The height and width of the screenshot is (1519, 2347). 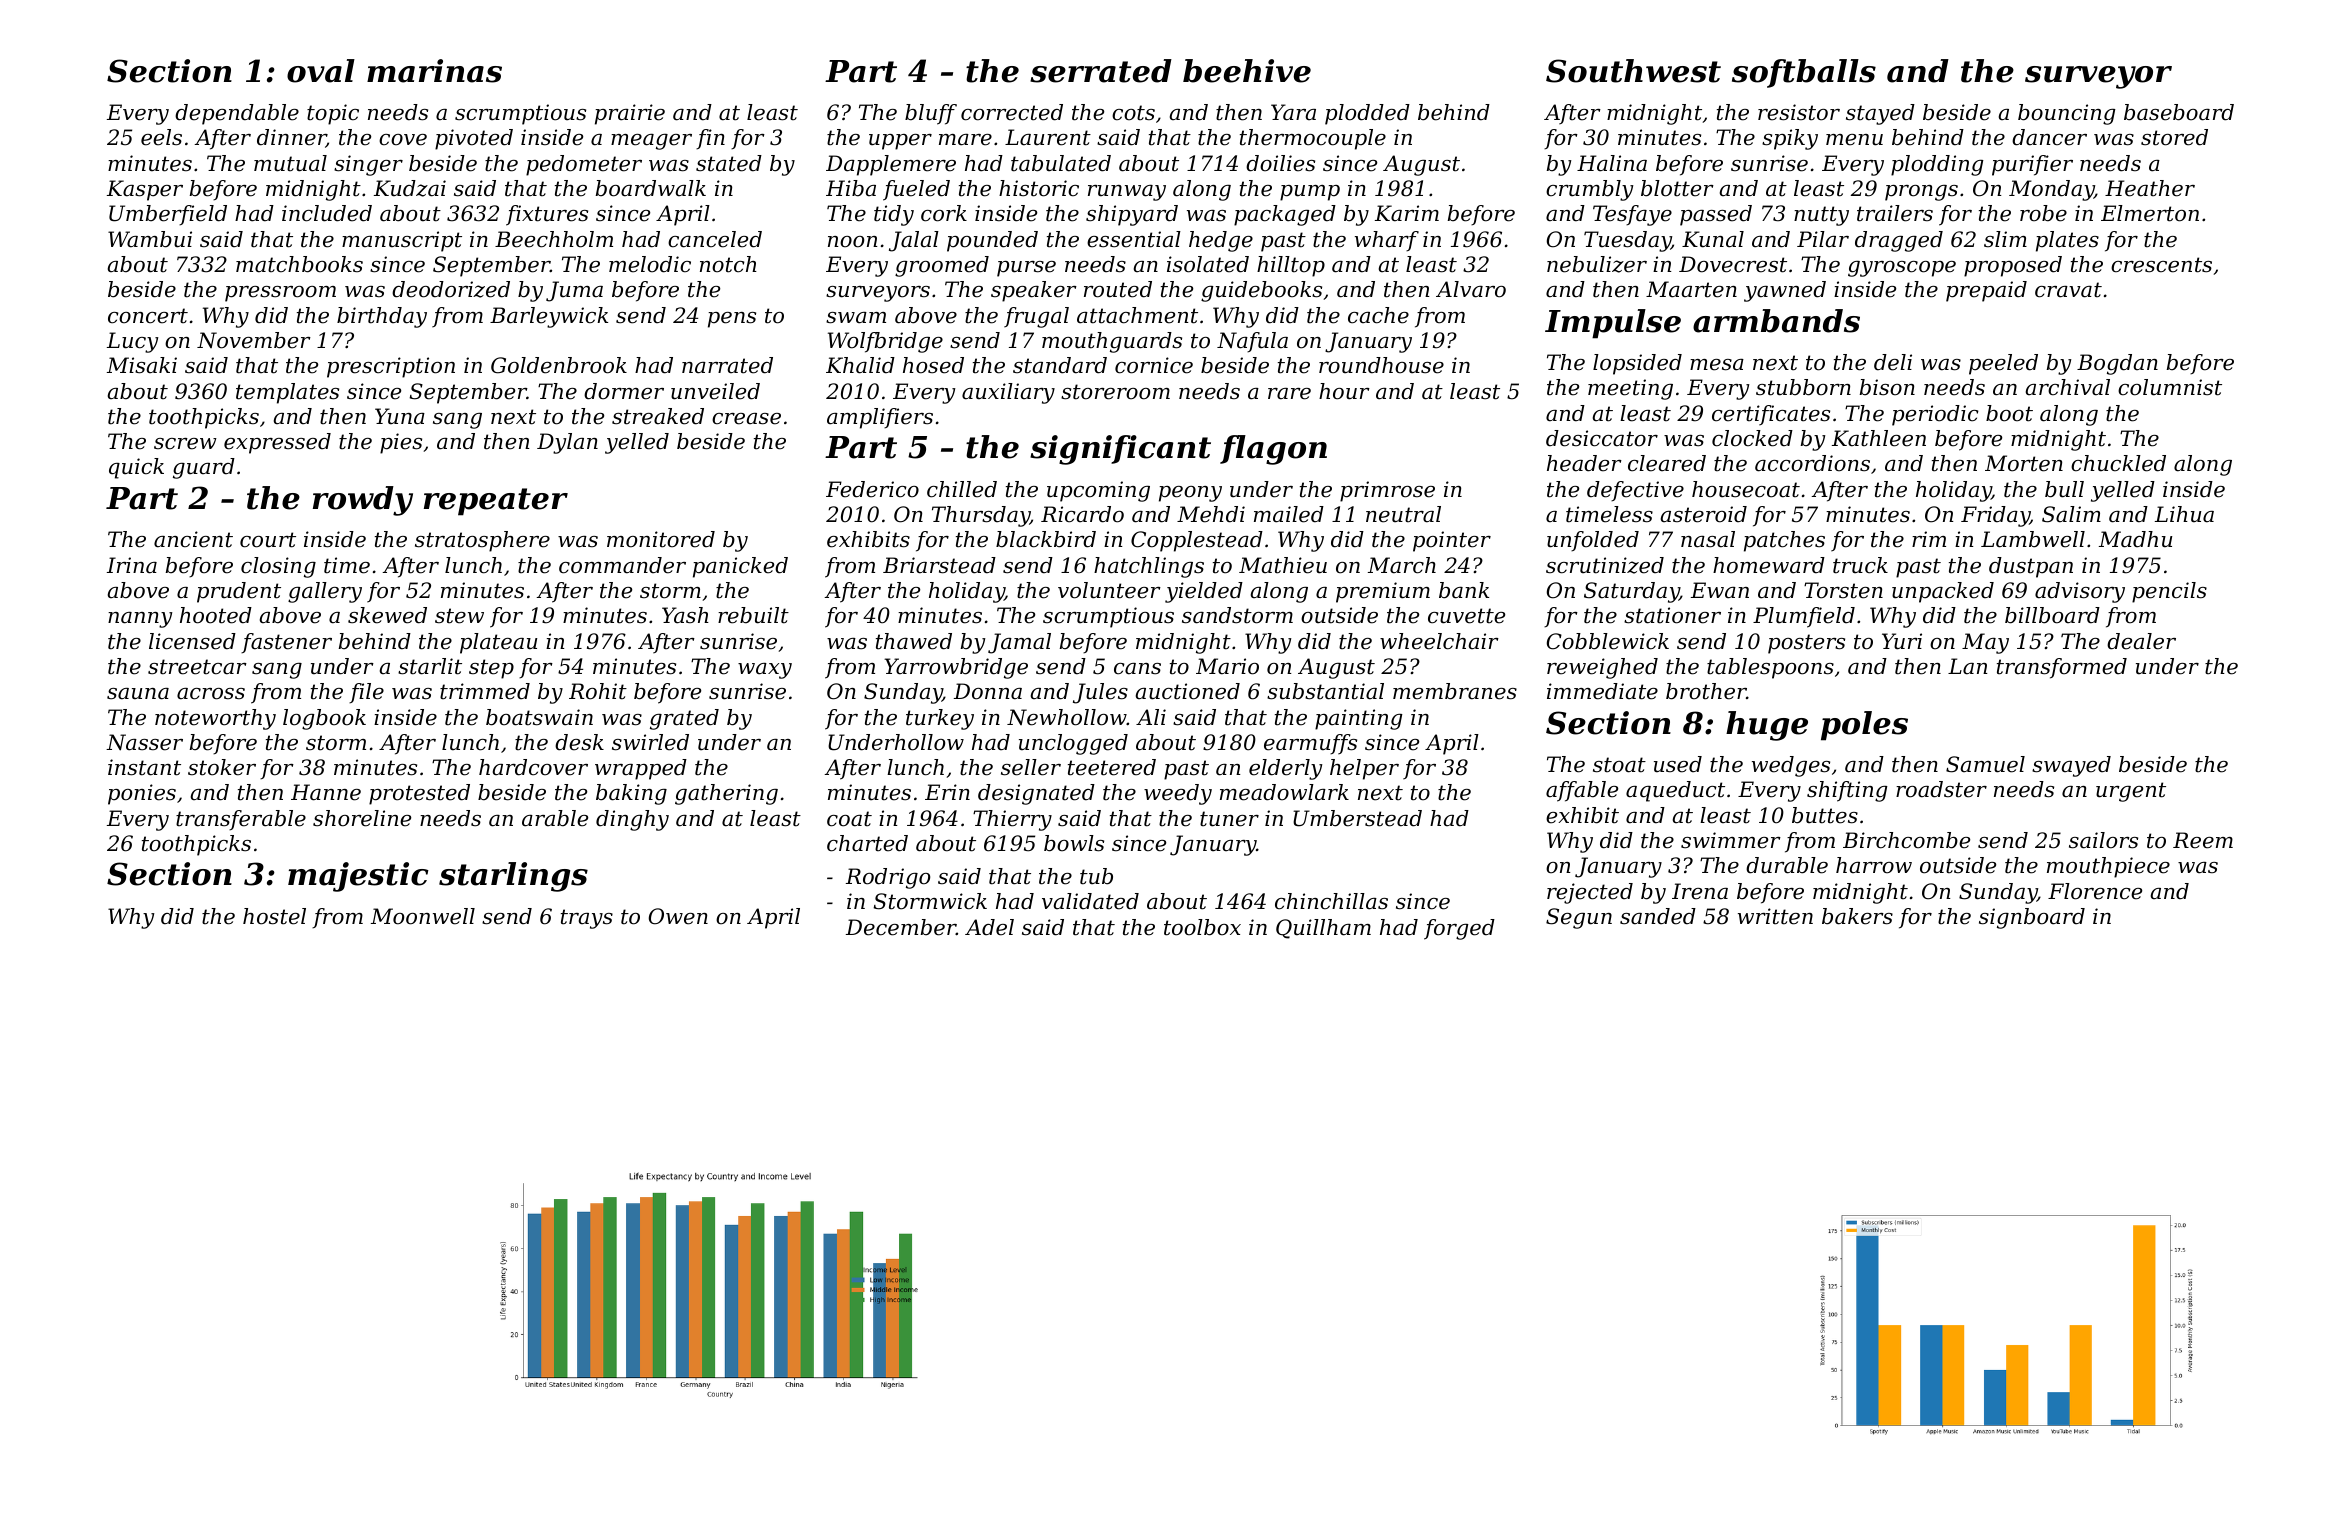 What do you see at coordinates (430, 666) in the screenshot?
I see `starlit` at bounding box center [430, 666].
